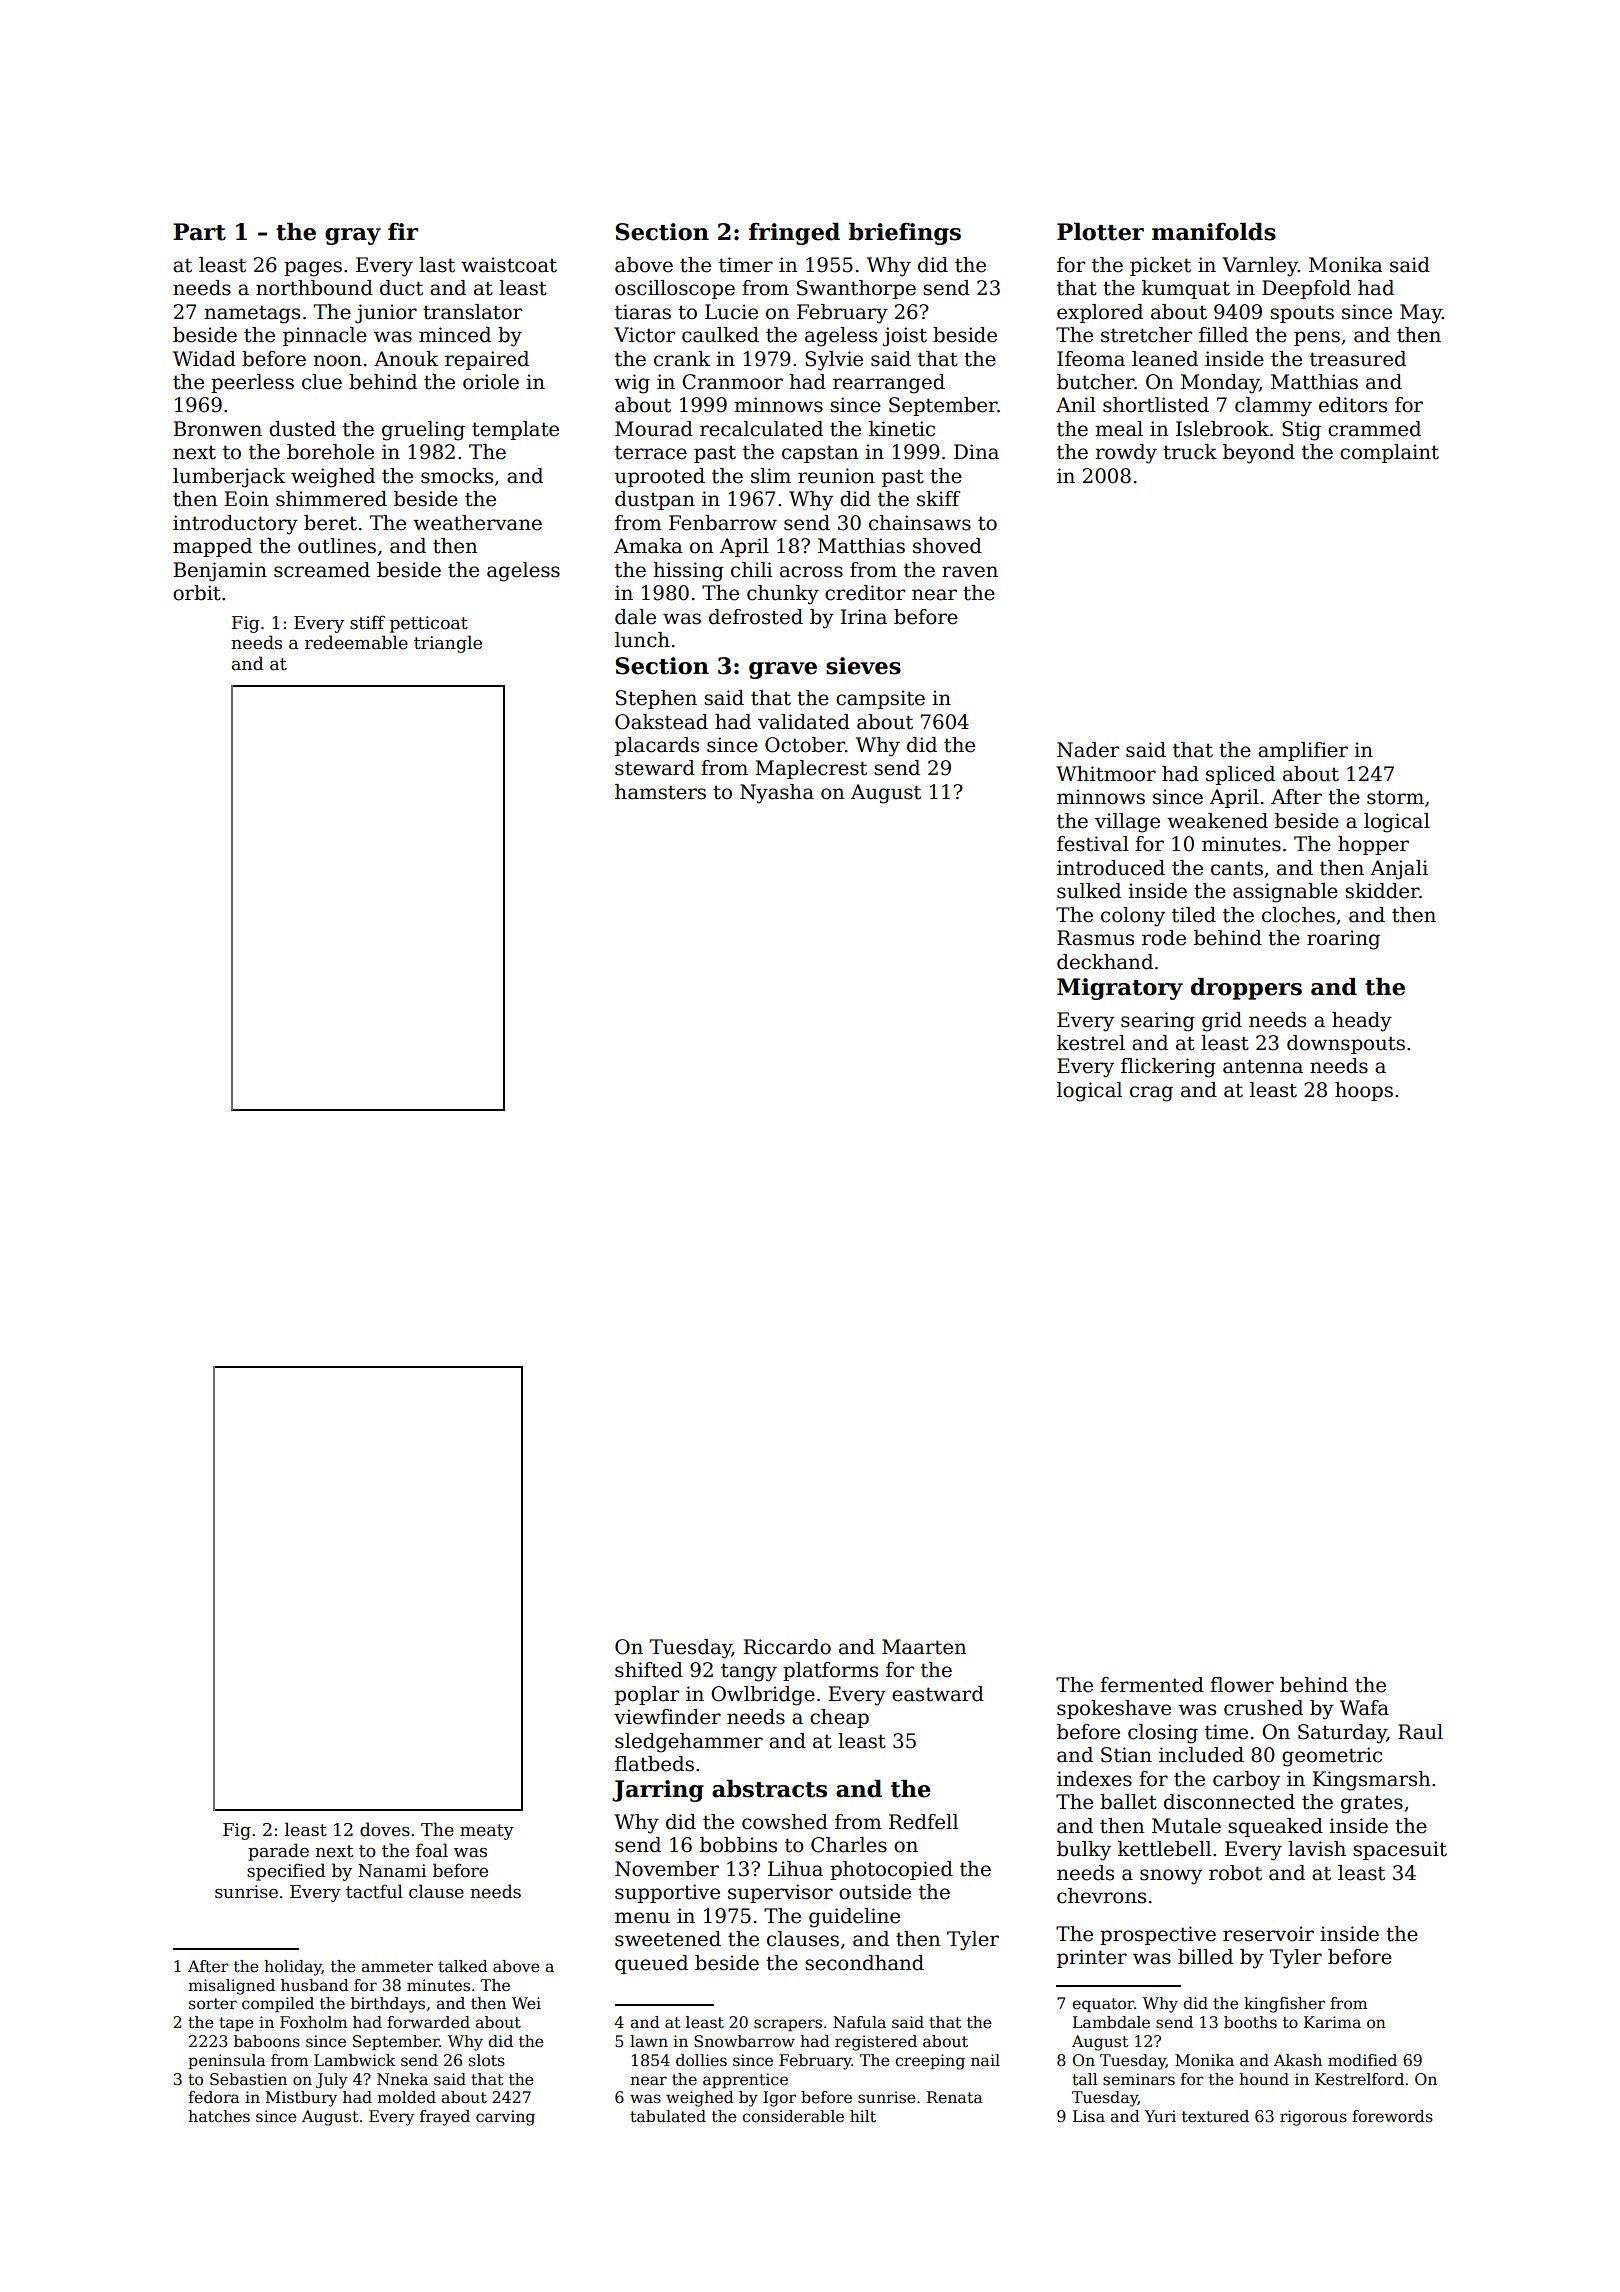 The image size is (1620, 2292). I want to click on sorter, so click(213, 2004).
